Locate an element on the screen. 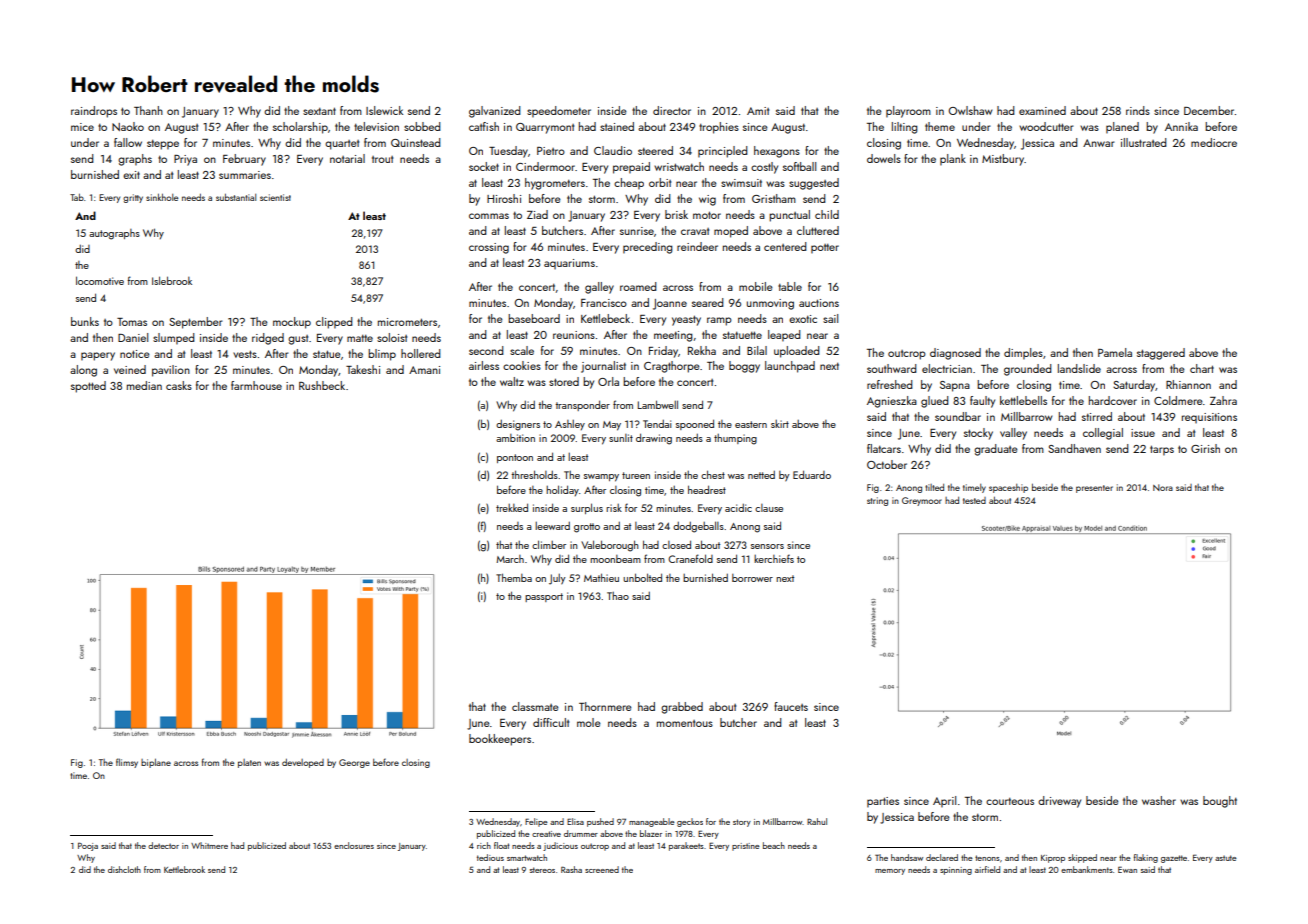 The width and height of the screenshot is (1308, 924). swampy is located at coordinates (601, 478).
